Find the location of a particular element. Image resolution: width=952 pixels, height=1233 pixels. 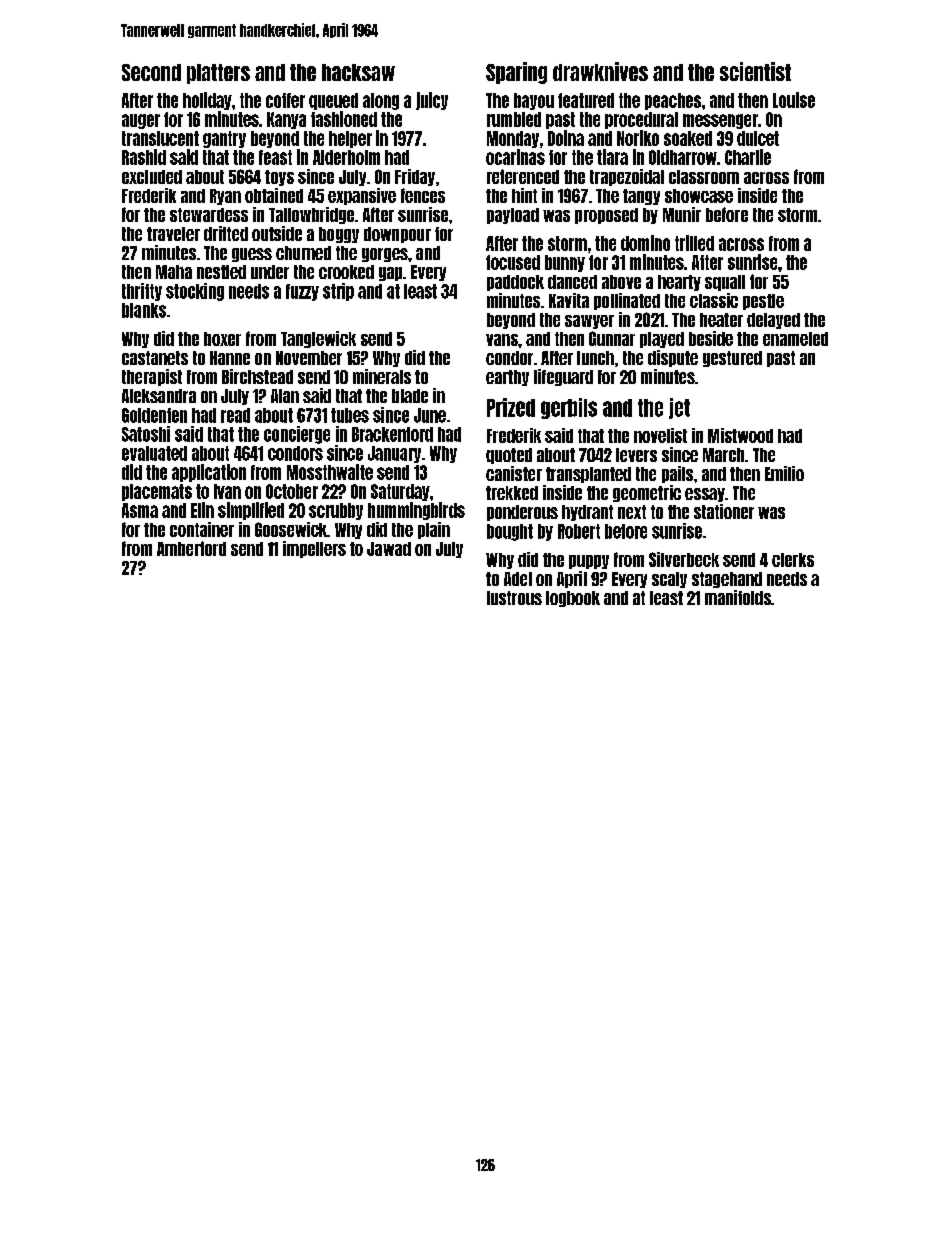

lustrous is located at coordinates (514, 598).
